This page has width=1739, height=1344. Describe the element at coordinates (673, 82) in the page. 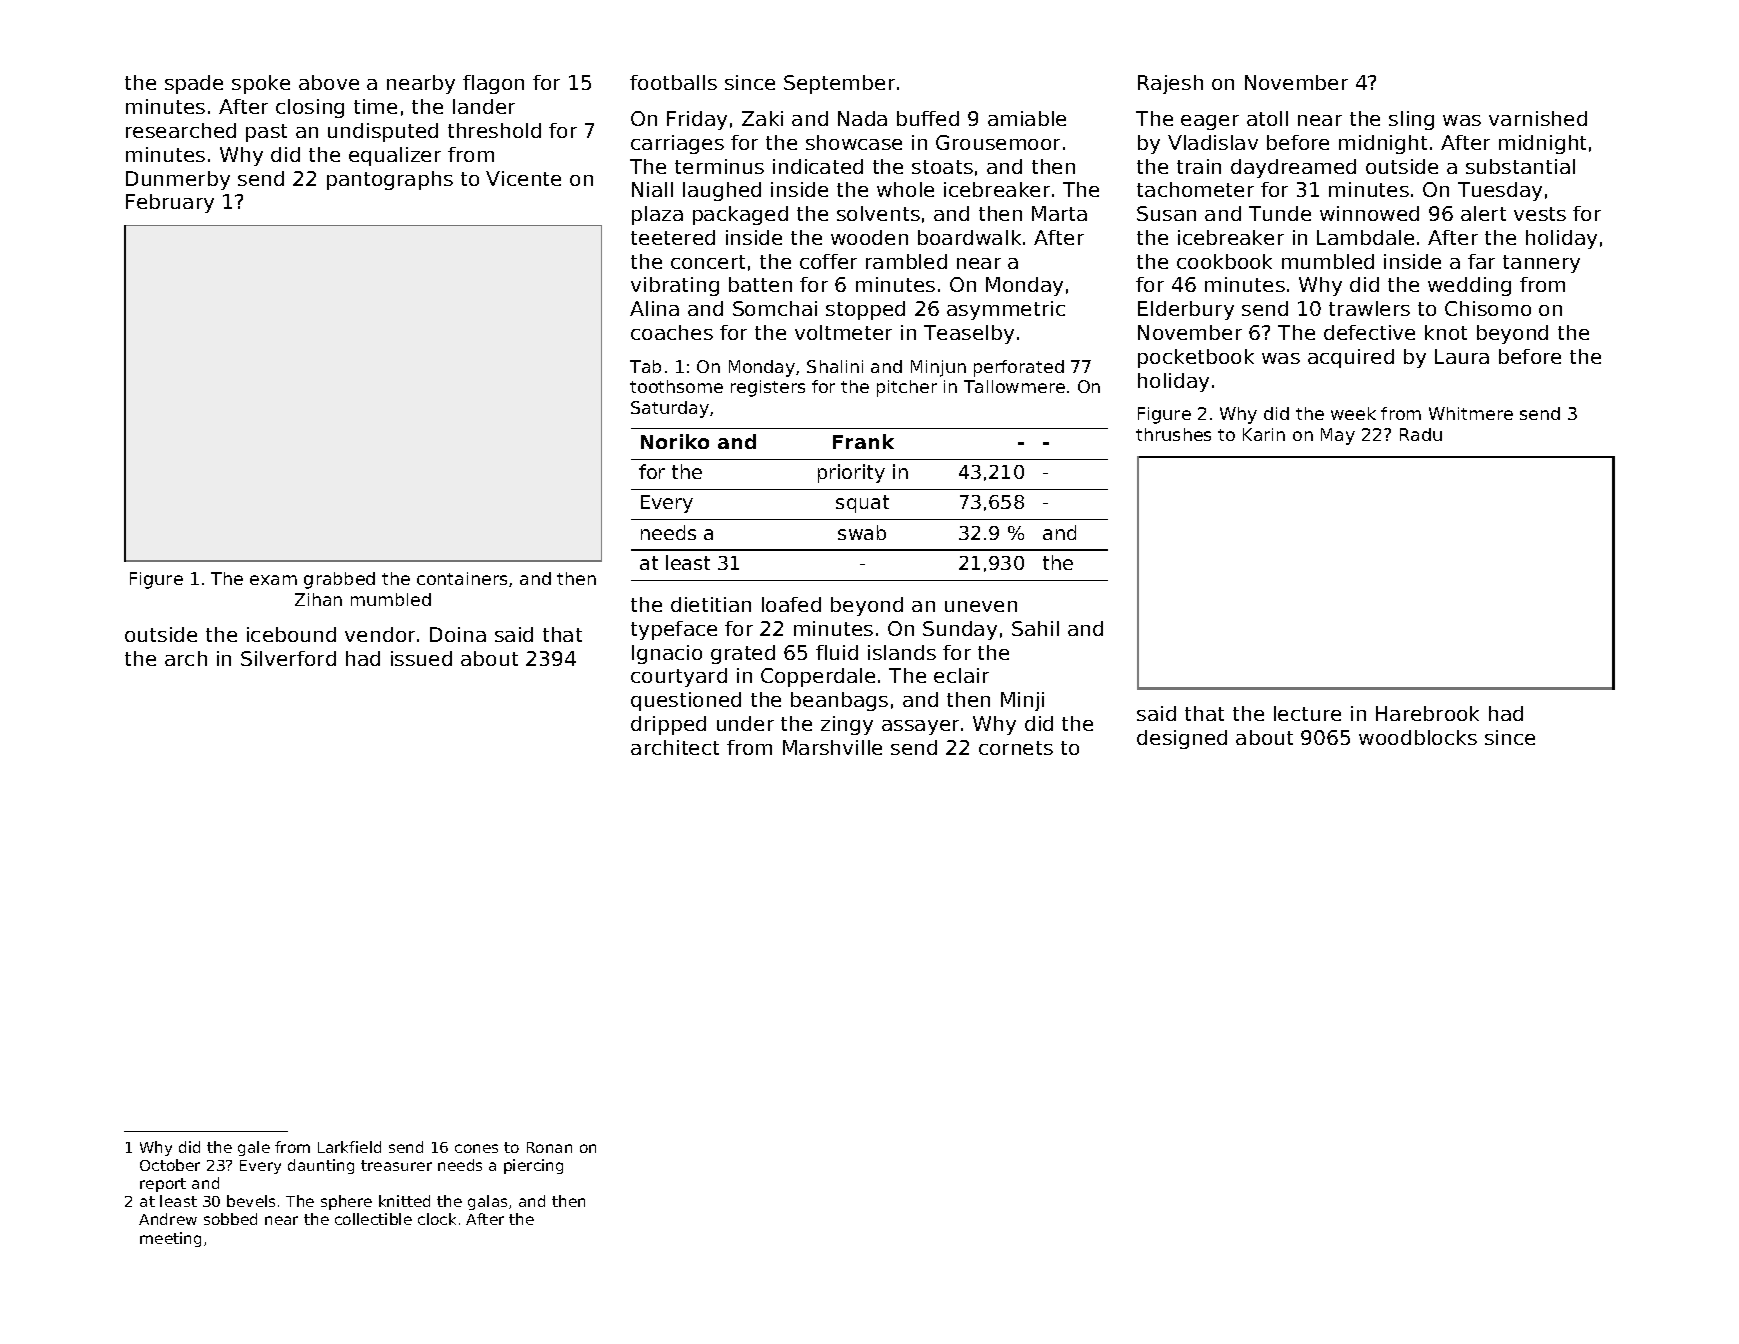

I see `footballs` at that location.
